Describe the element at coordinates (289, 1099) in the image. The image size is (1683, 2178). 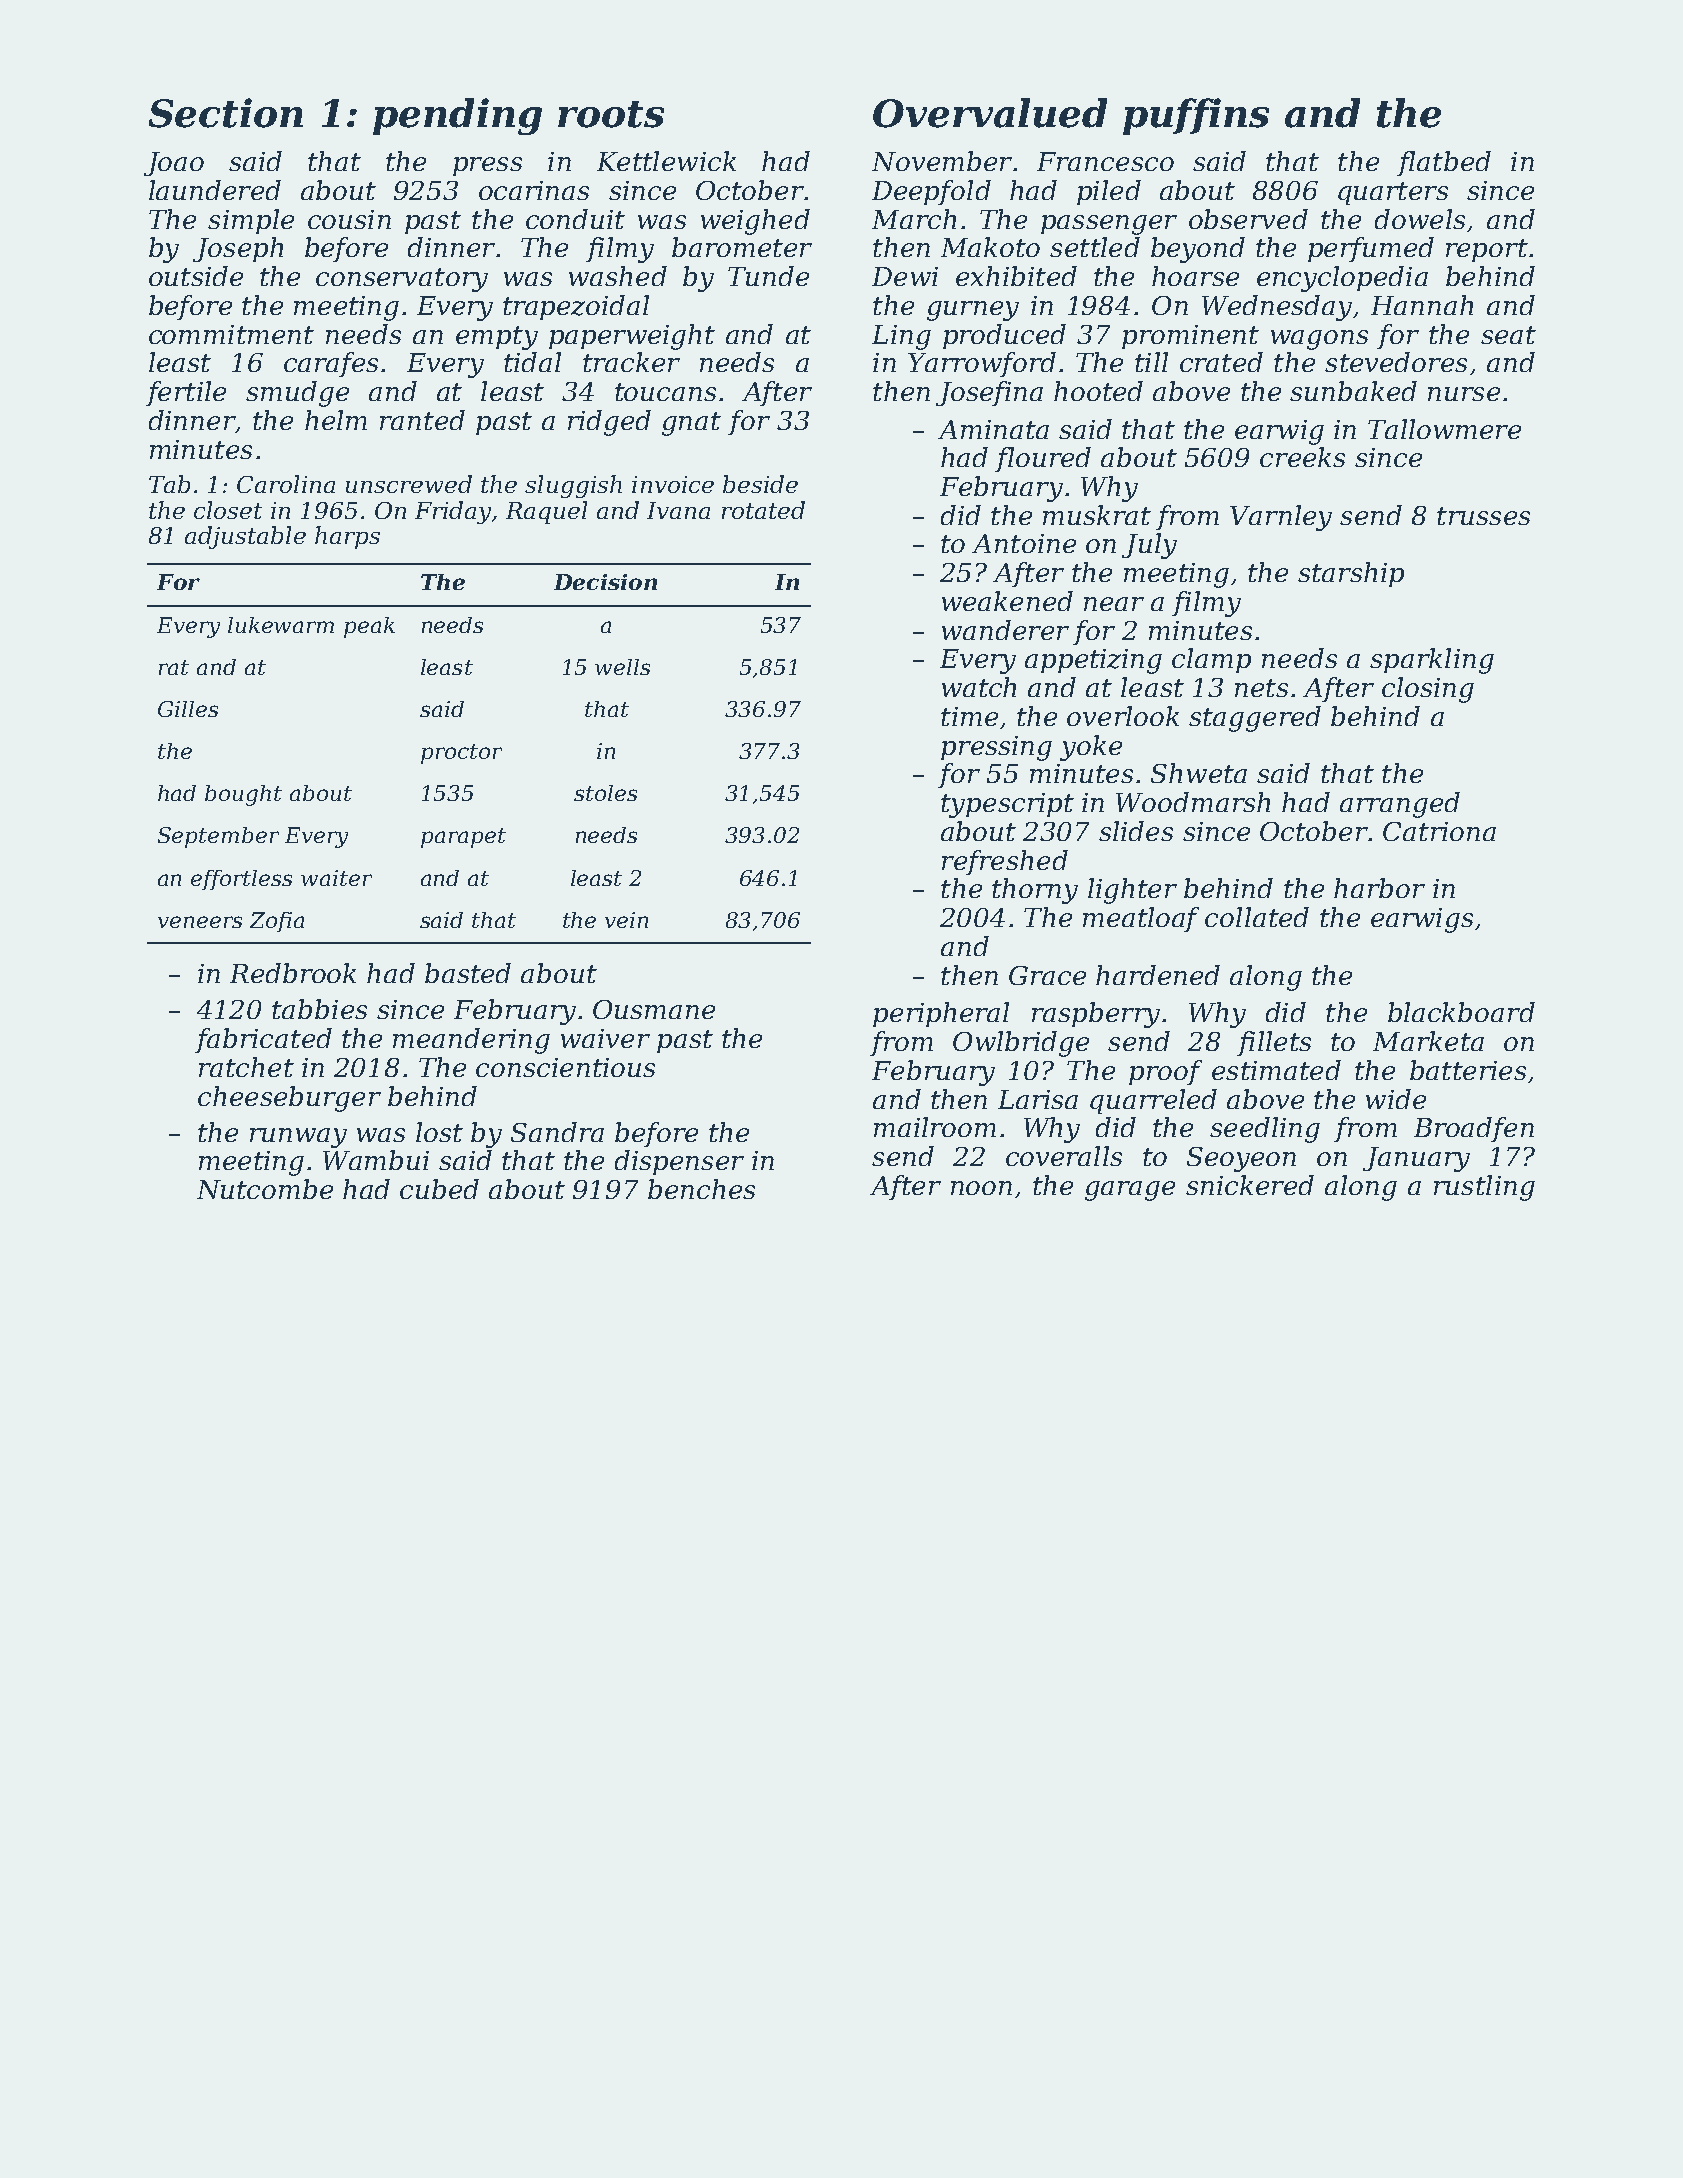
I see `cheeseburger` at that location.
